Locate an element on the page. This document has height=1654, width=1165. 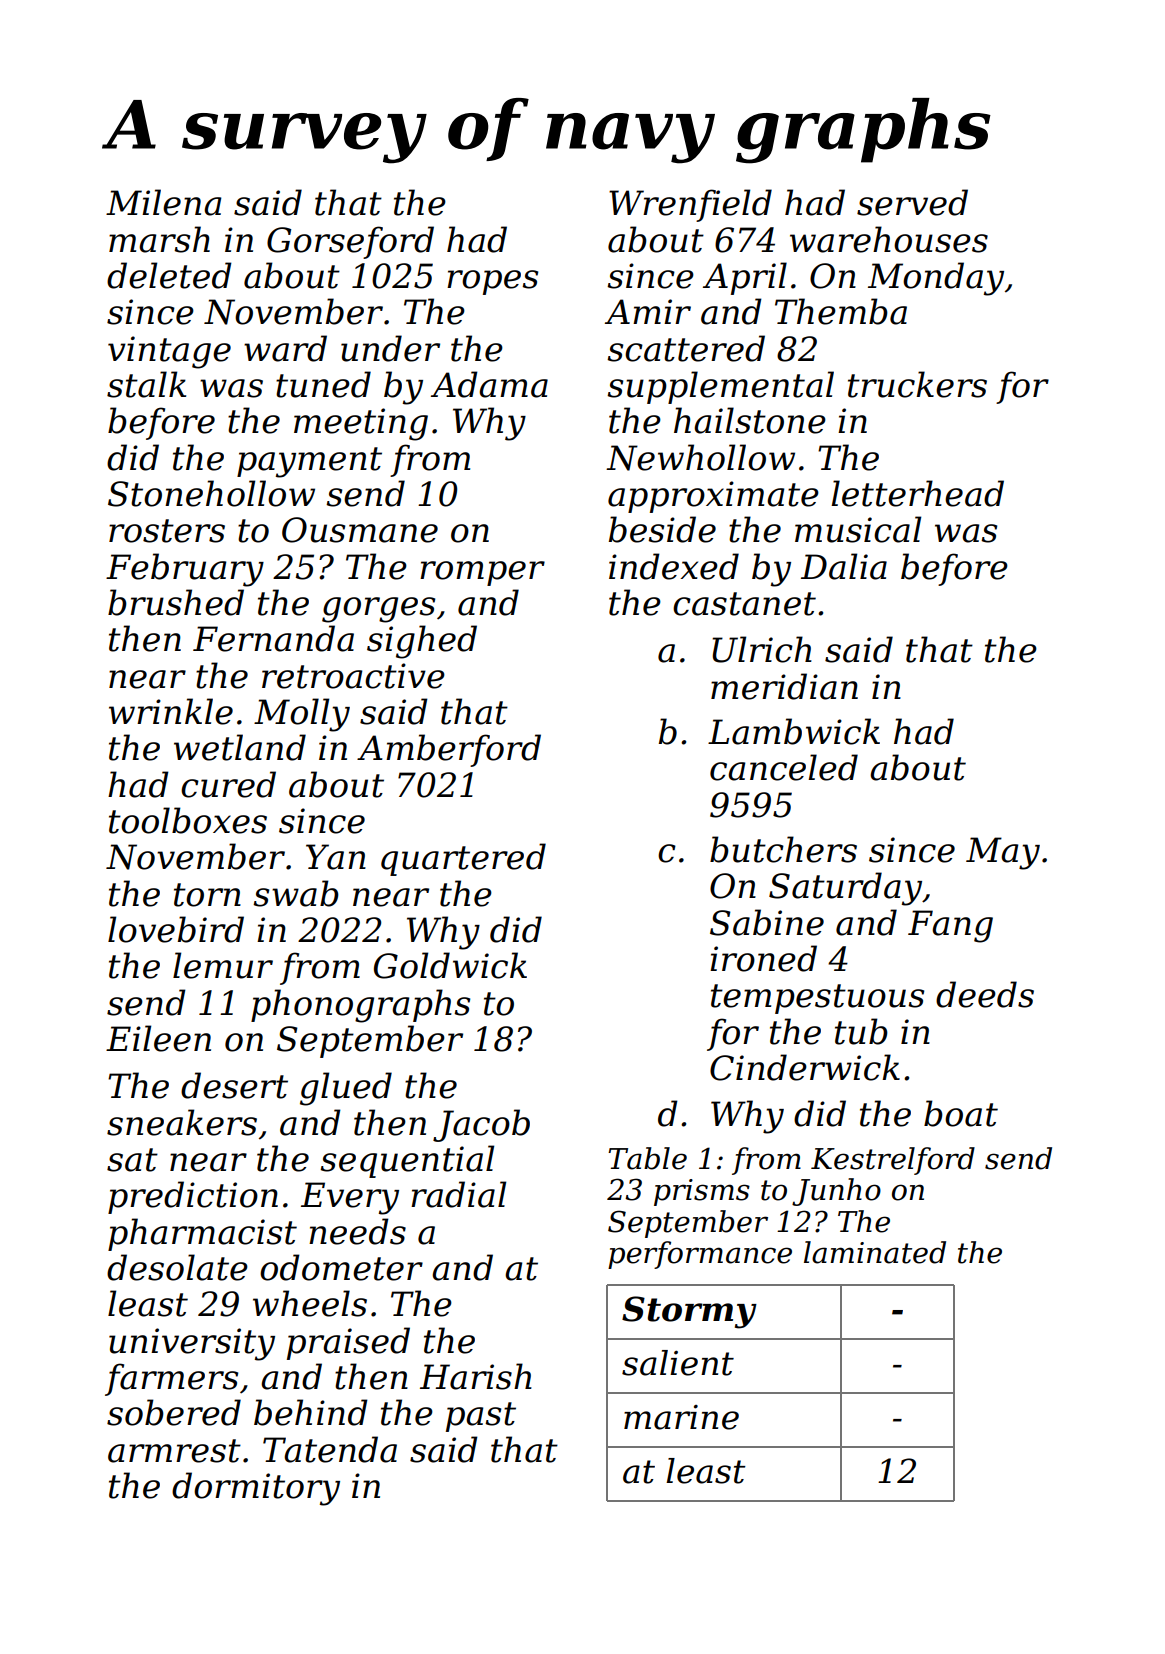
sighed is located at coordinates (422, 642).
